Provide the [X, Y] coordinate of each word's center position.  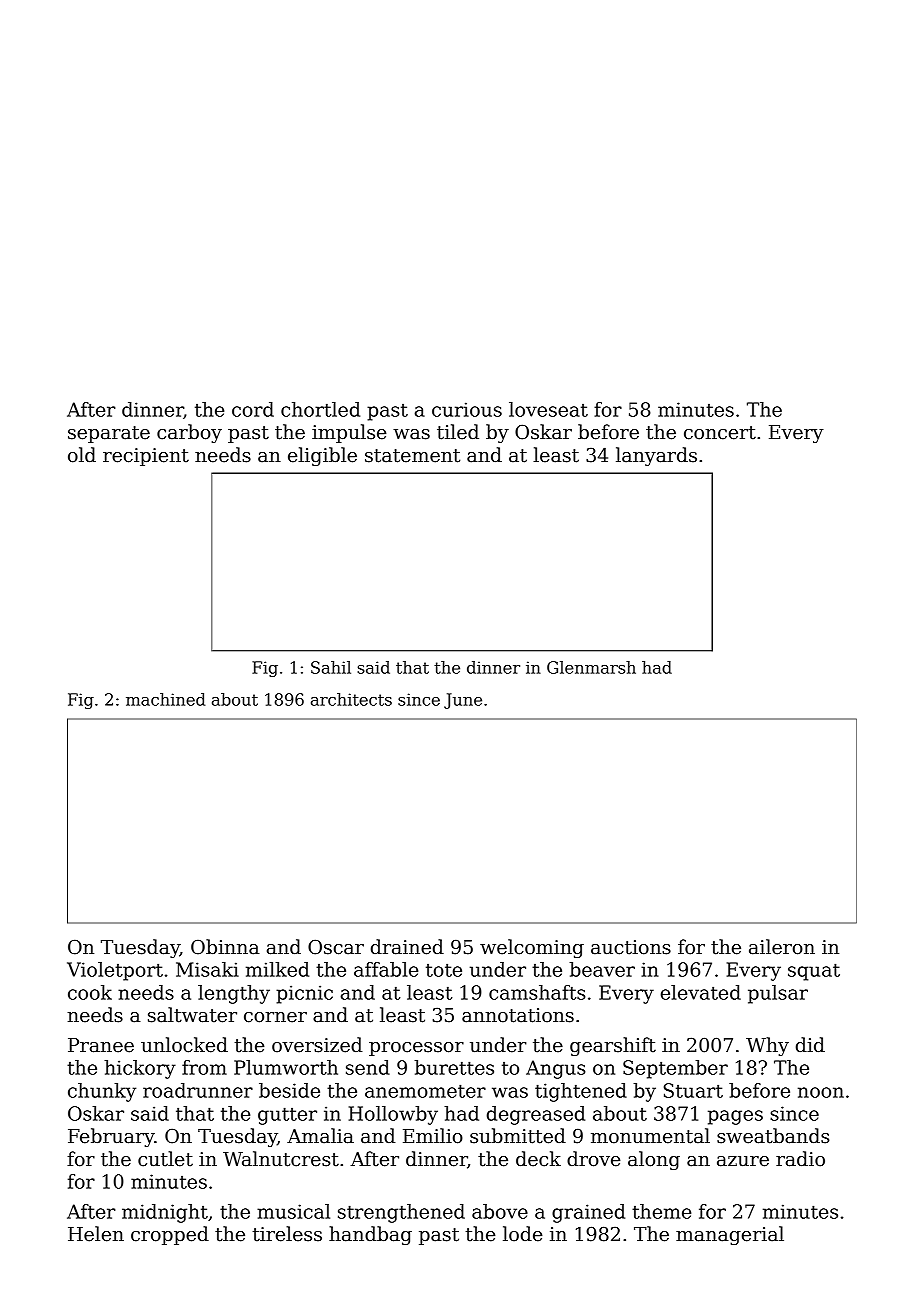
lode [523, 1234]
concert [720, 433]
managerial [730, 1235]
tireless [287, 1234]
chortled [320, 409]
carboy [189, 433]
